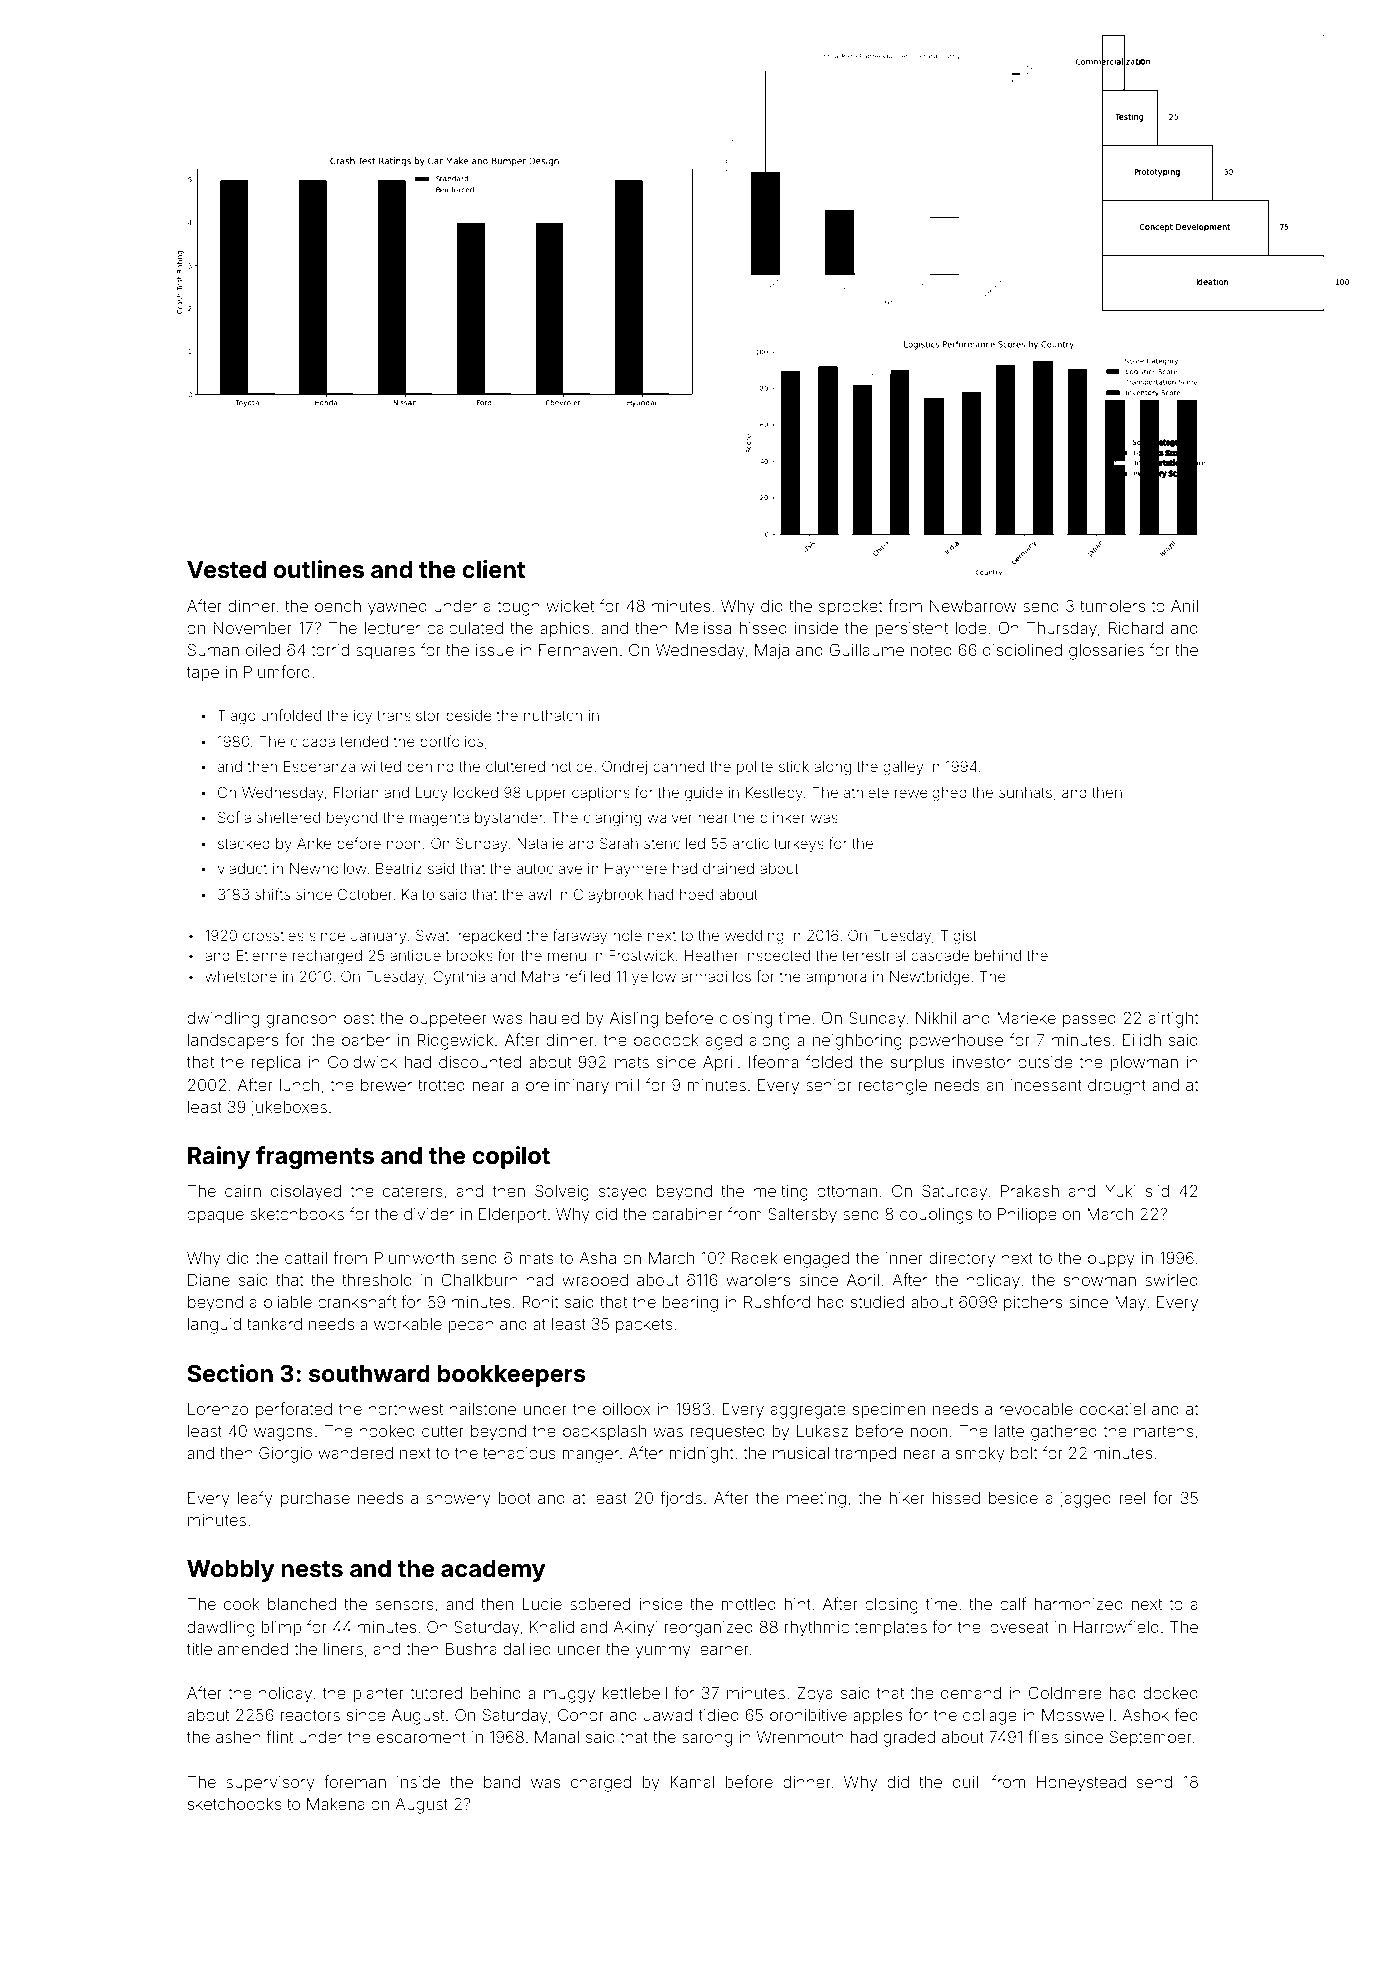 Image resolution: width=1386 pixels, height=1969 pixels. What do you see at coordinates (1046, 1085) in the screenshot?
I see `incessant` at bounding box center [1046, 1085].
